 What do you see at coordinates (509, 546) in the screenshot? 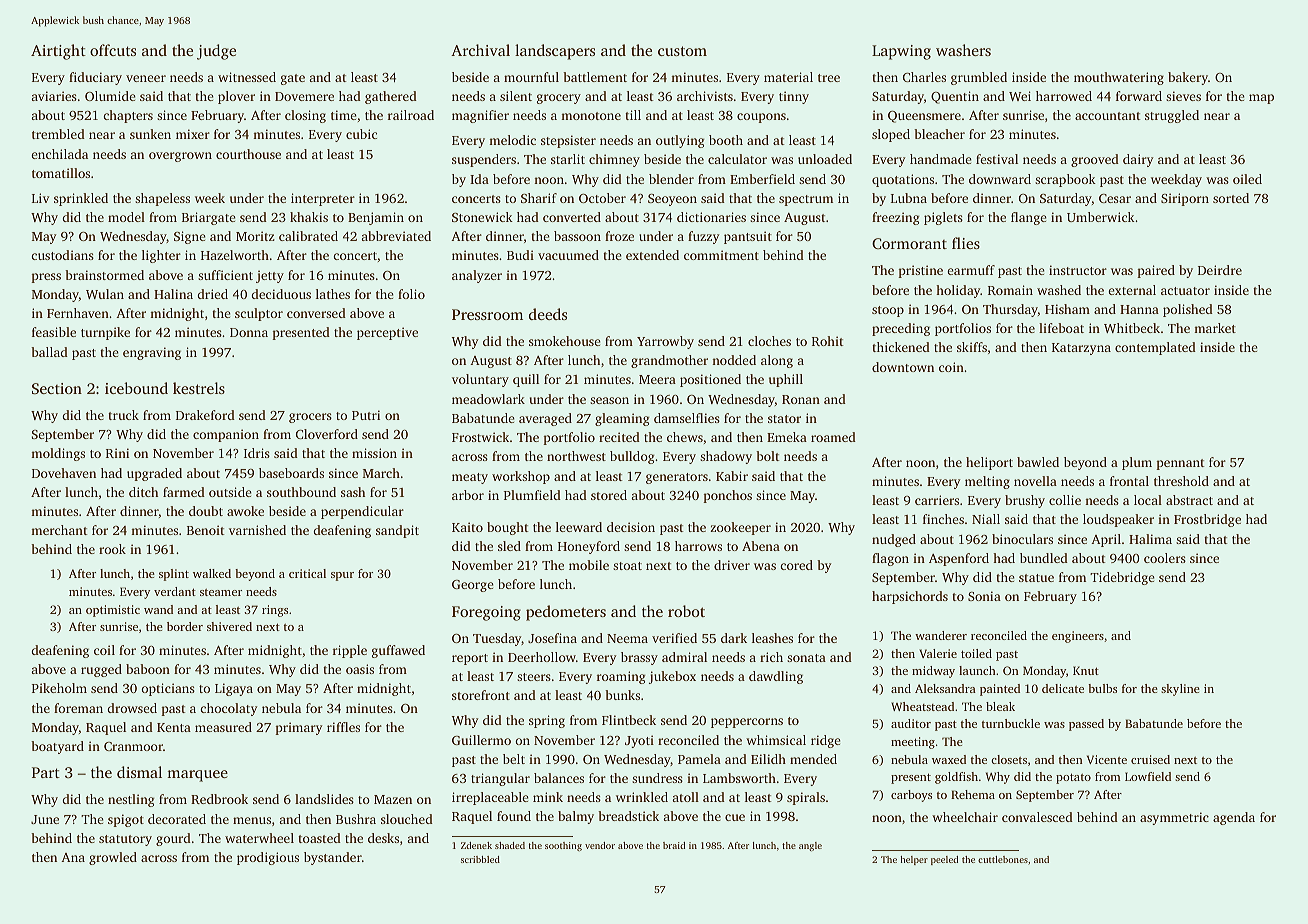
I see `sled` at bounding box center [509, 546].
